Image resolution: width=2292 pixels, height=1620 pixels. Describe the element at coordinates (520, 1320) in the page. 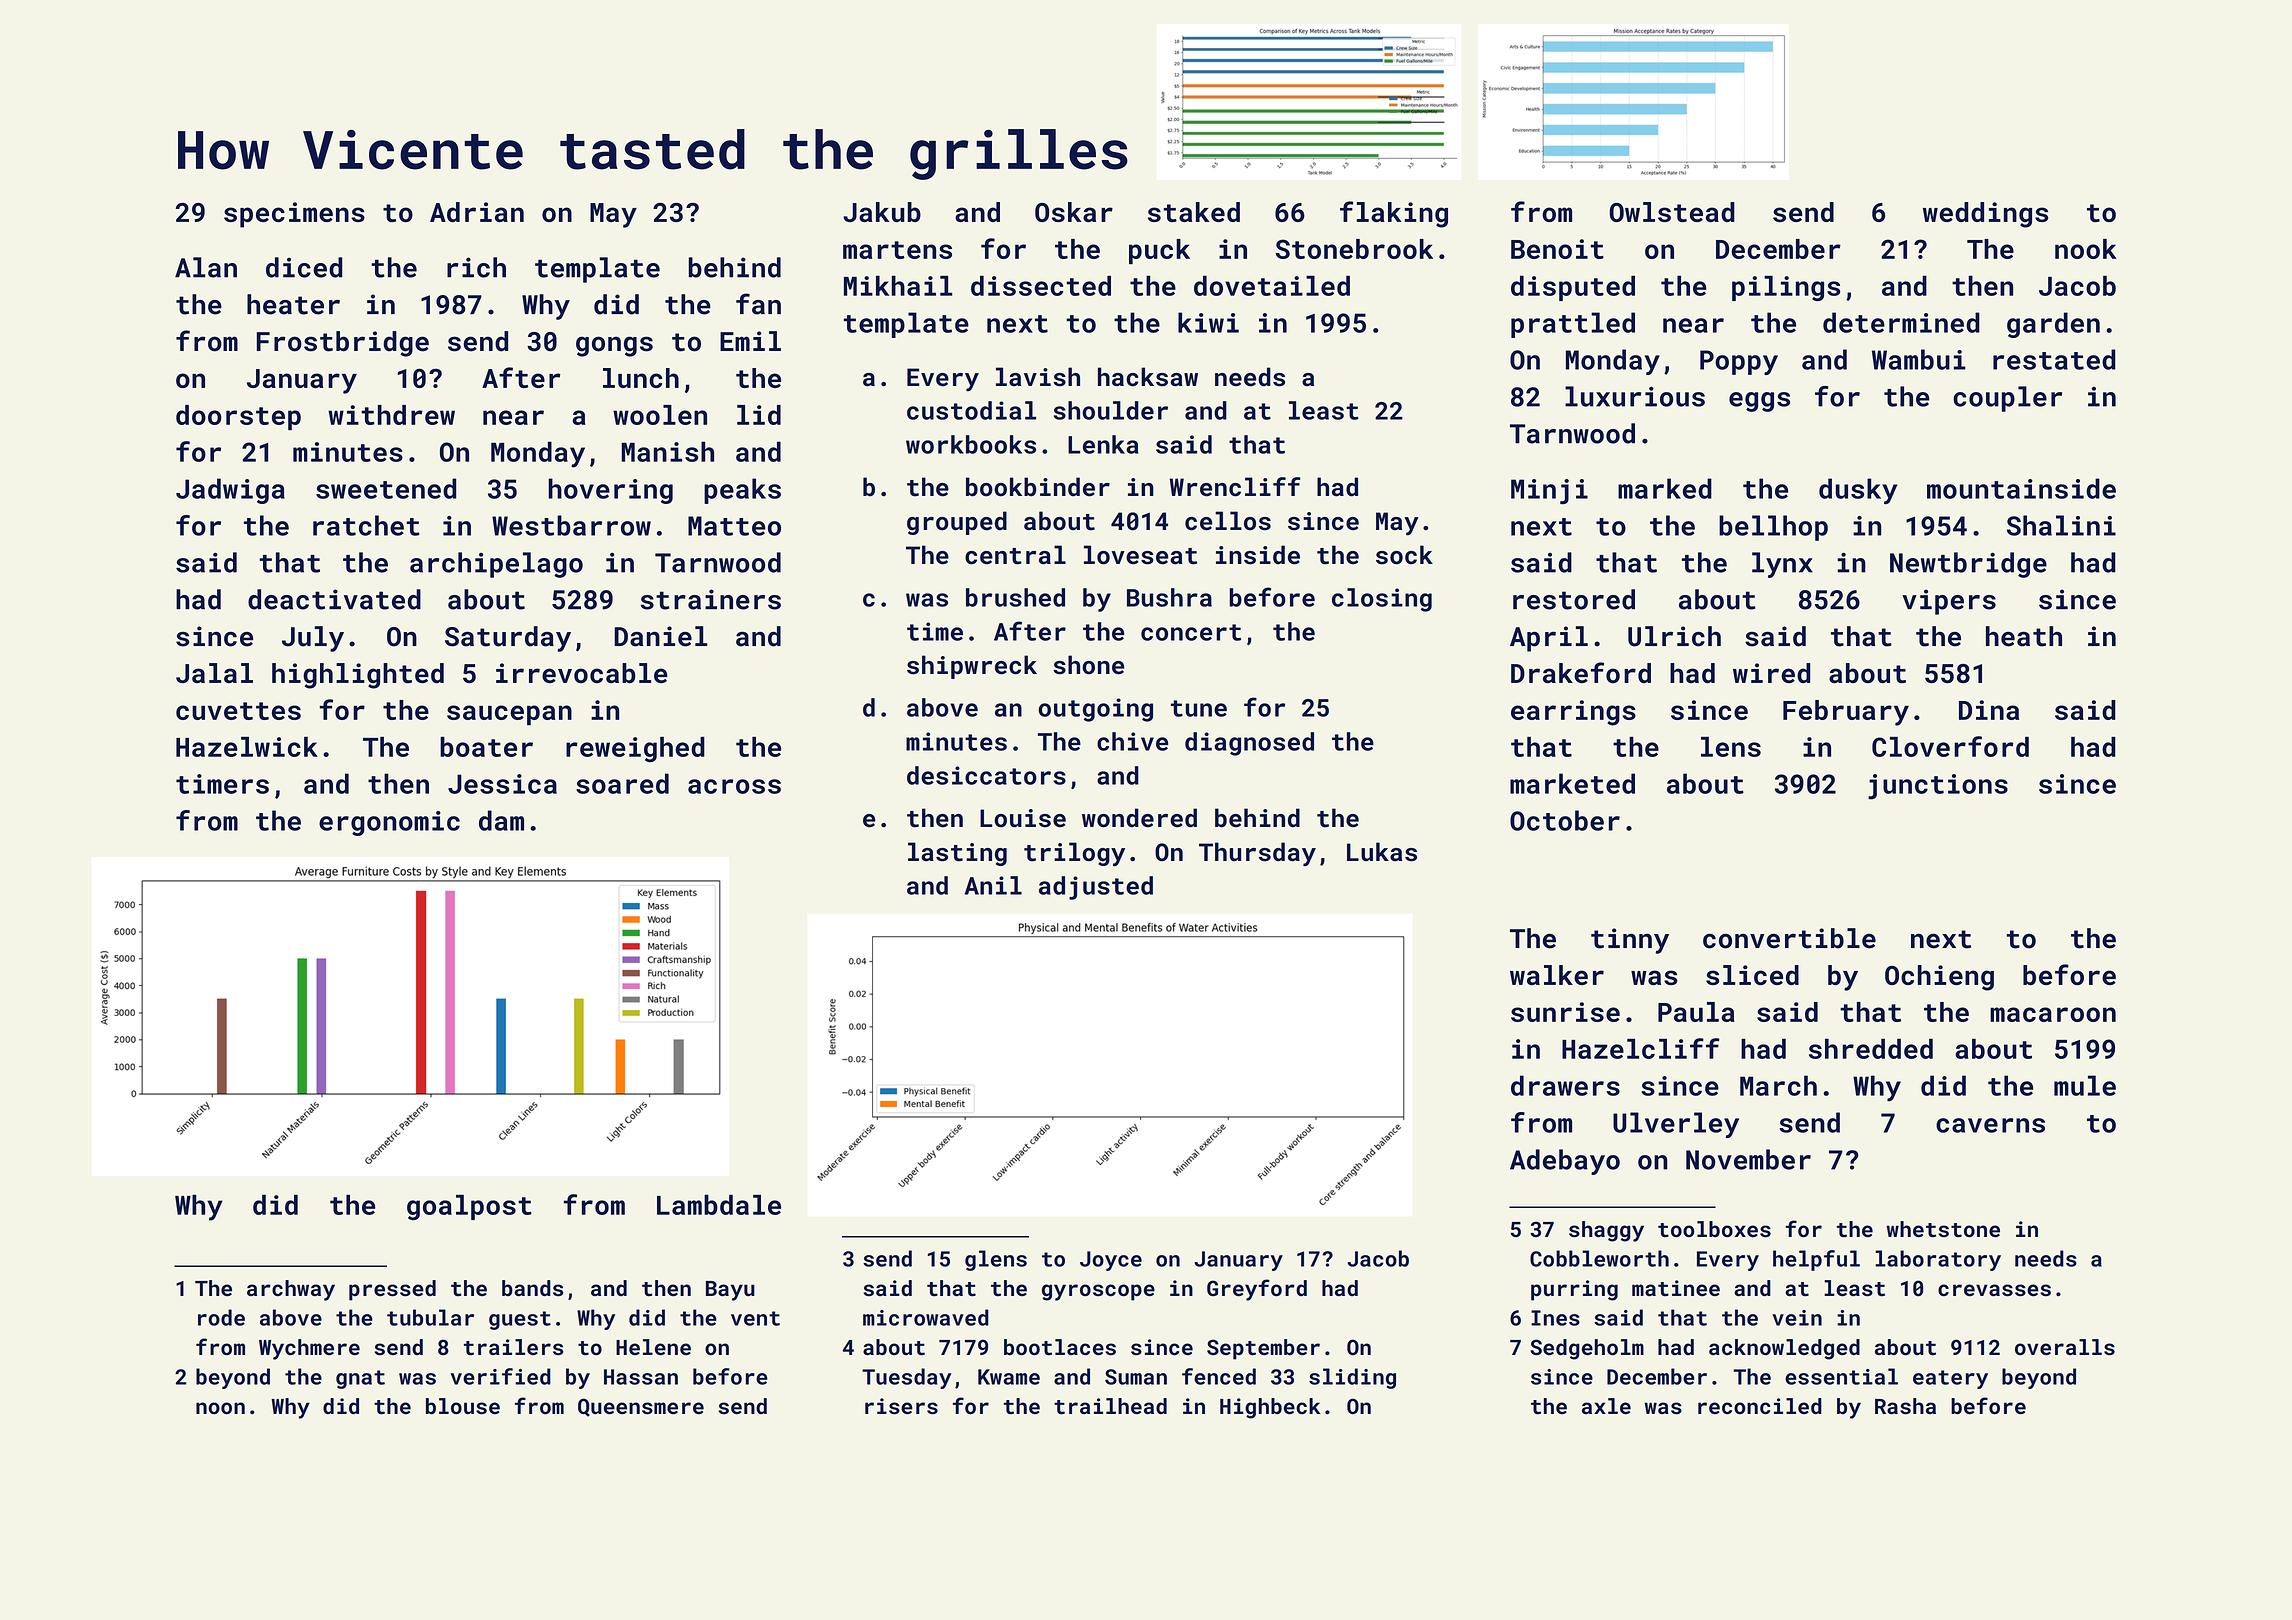

I see `guest` at that location.
